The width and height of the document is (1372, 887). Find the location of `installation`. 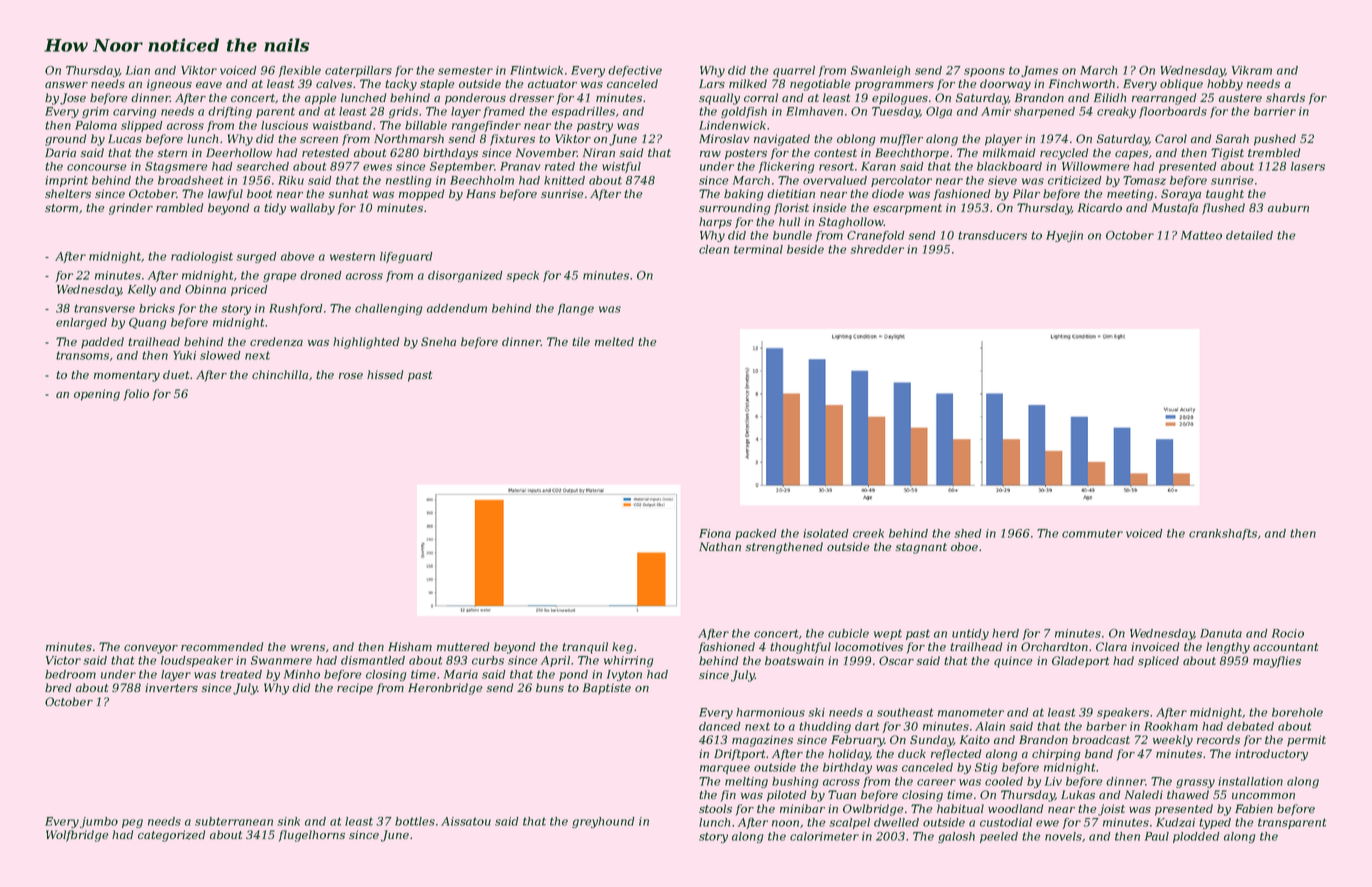

installation is located at coordinates (1250, 781).
